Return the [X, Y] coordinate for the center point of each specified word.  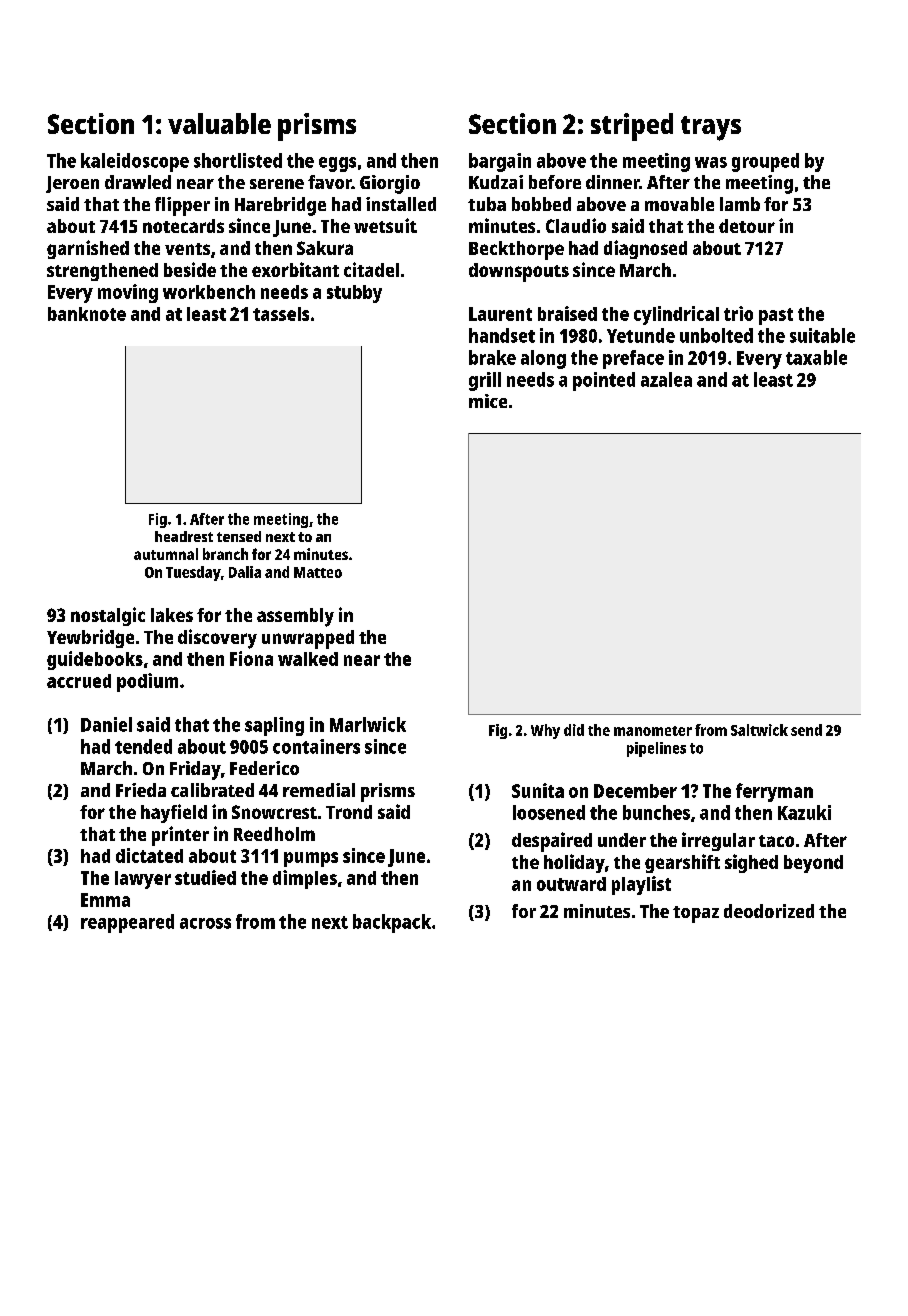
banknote [87, 314]
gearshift [682, 863]
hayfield [174, 813]
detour [747, 226]
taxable [816, 357]
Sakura [325, 248]
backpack [392, 923]
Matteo [318, 572]
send [806, 730]
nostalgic [108, 616]
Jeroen [72, 184]
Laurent [500, 314]
